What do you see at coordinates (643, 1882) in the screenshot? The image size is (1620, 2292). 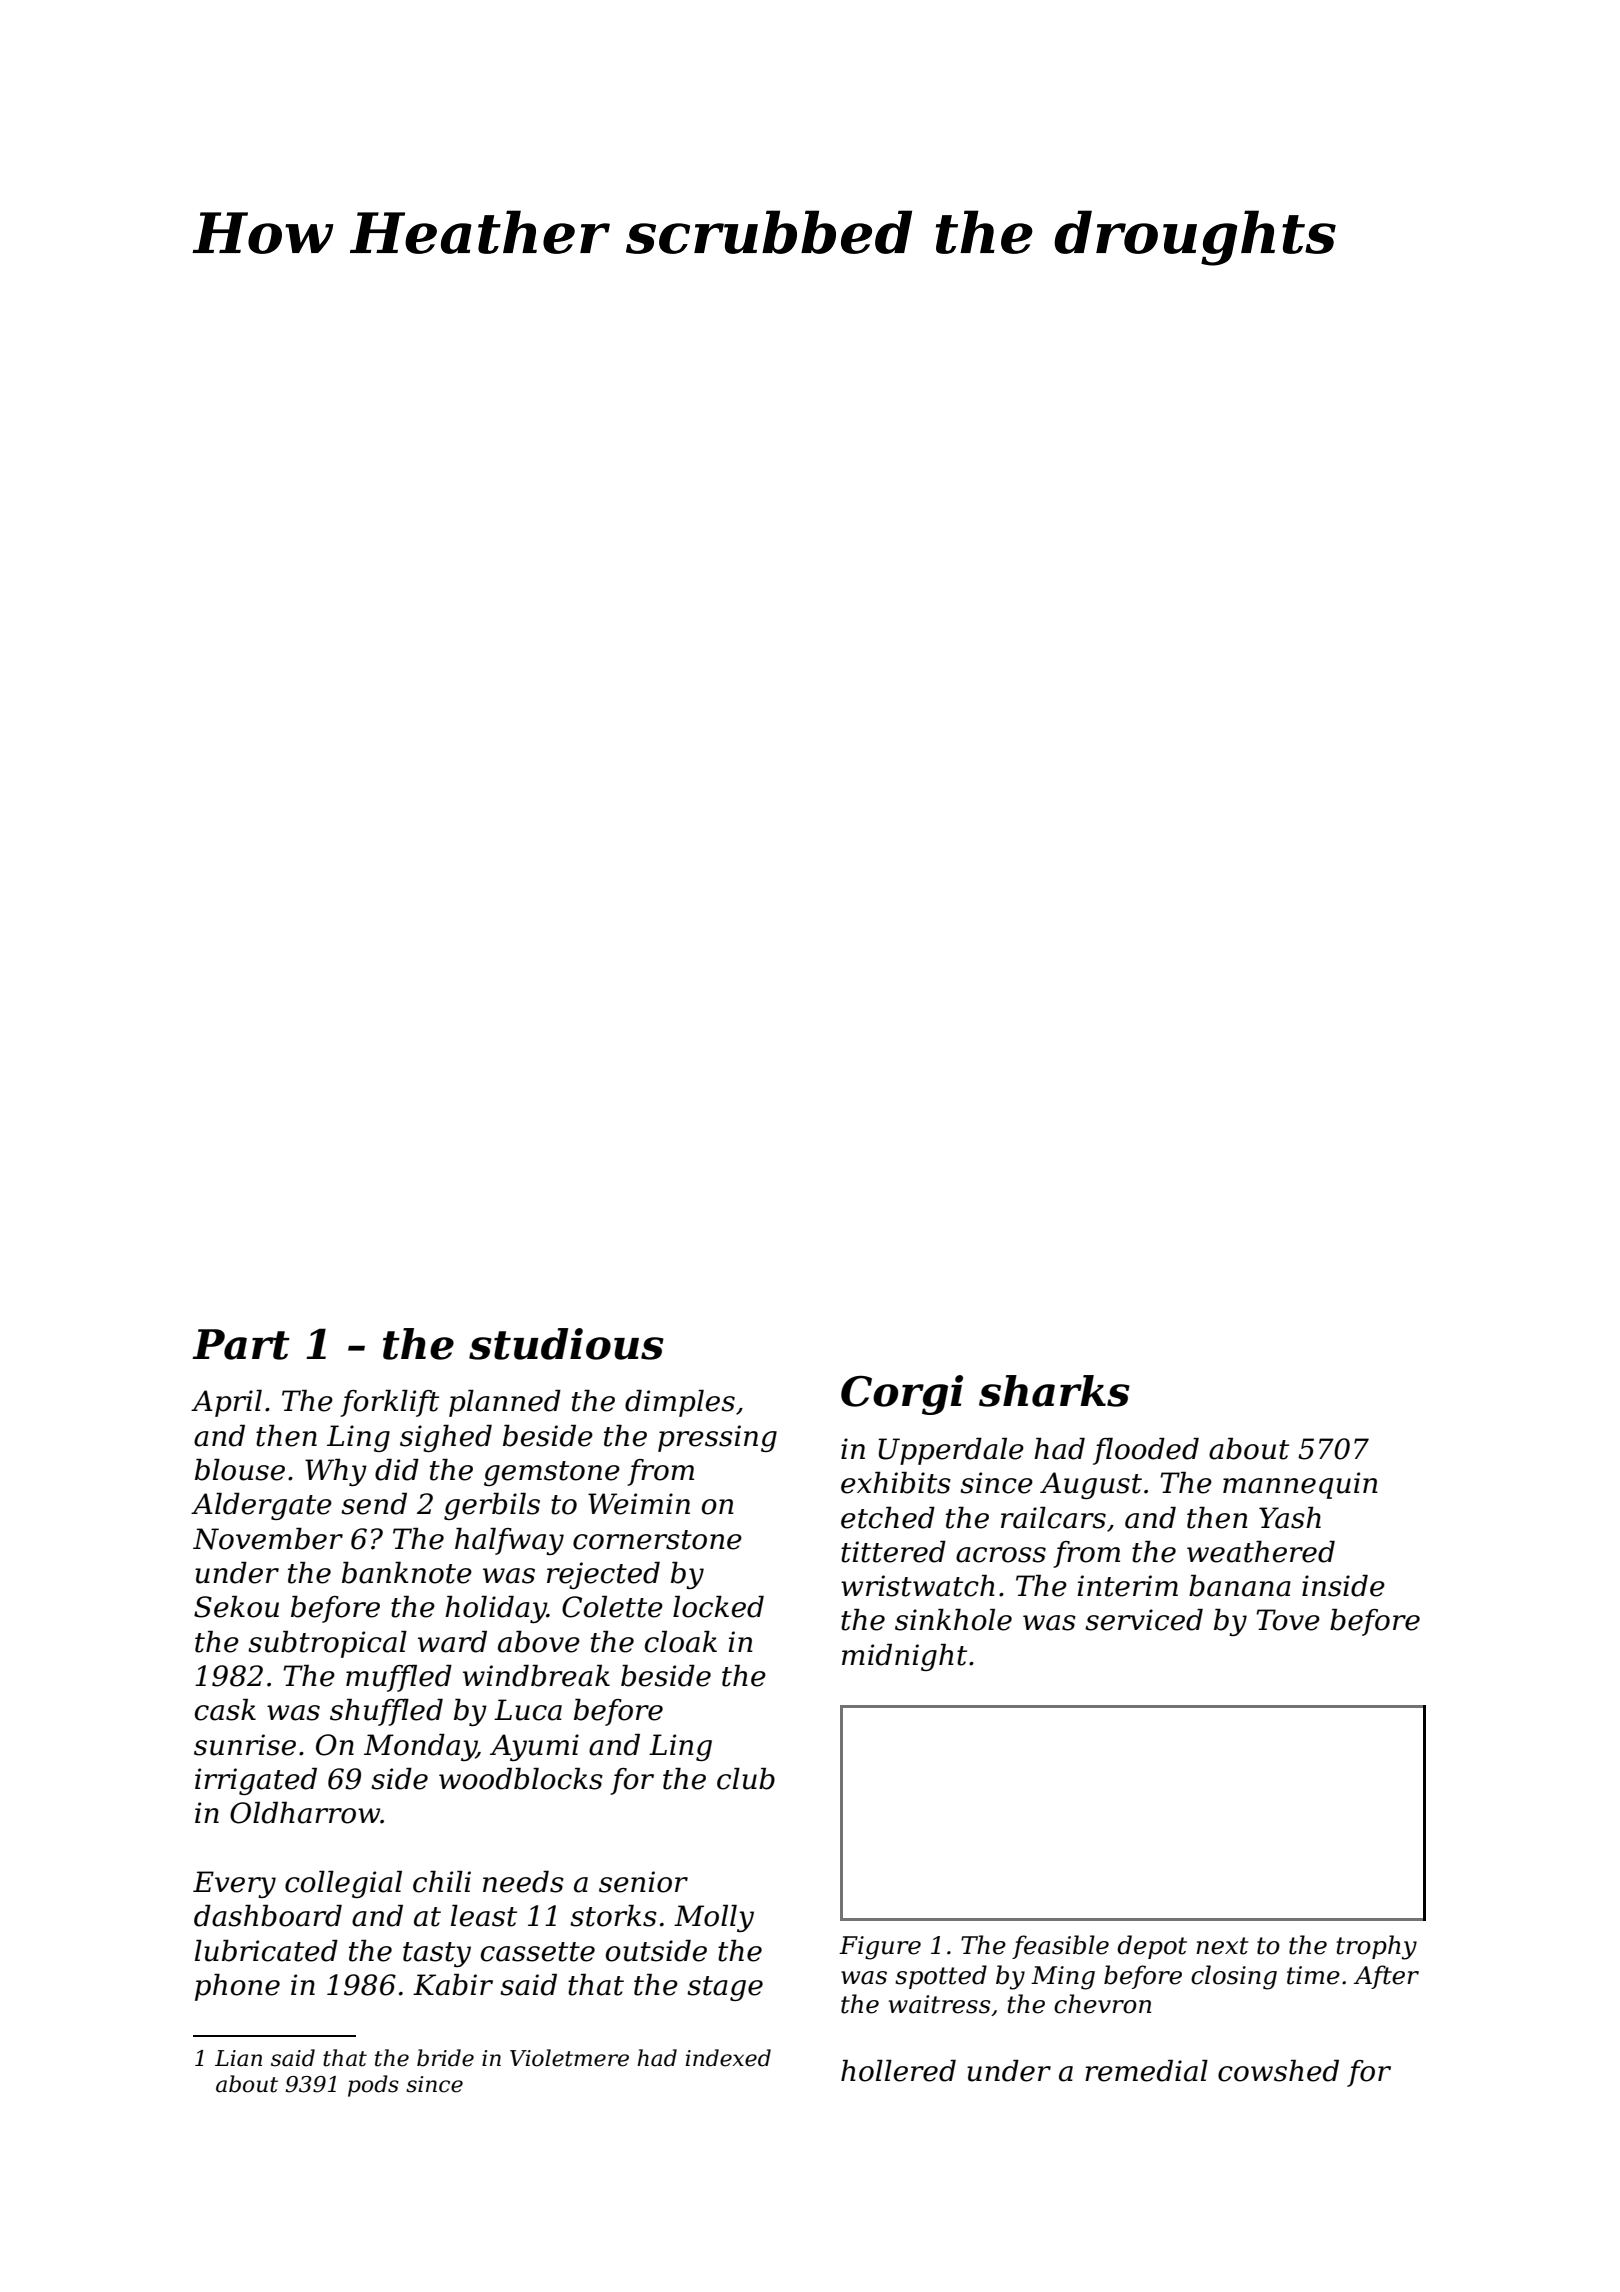 I see `senior` at bounding box center [643, 1882].
